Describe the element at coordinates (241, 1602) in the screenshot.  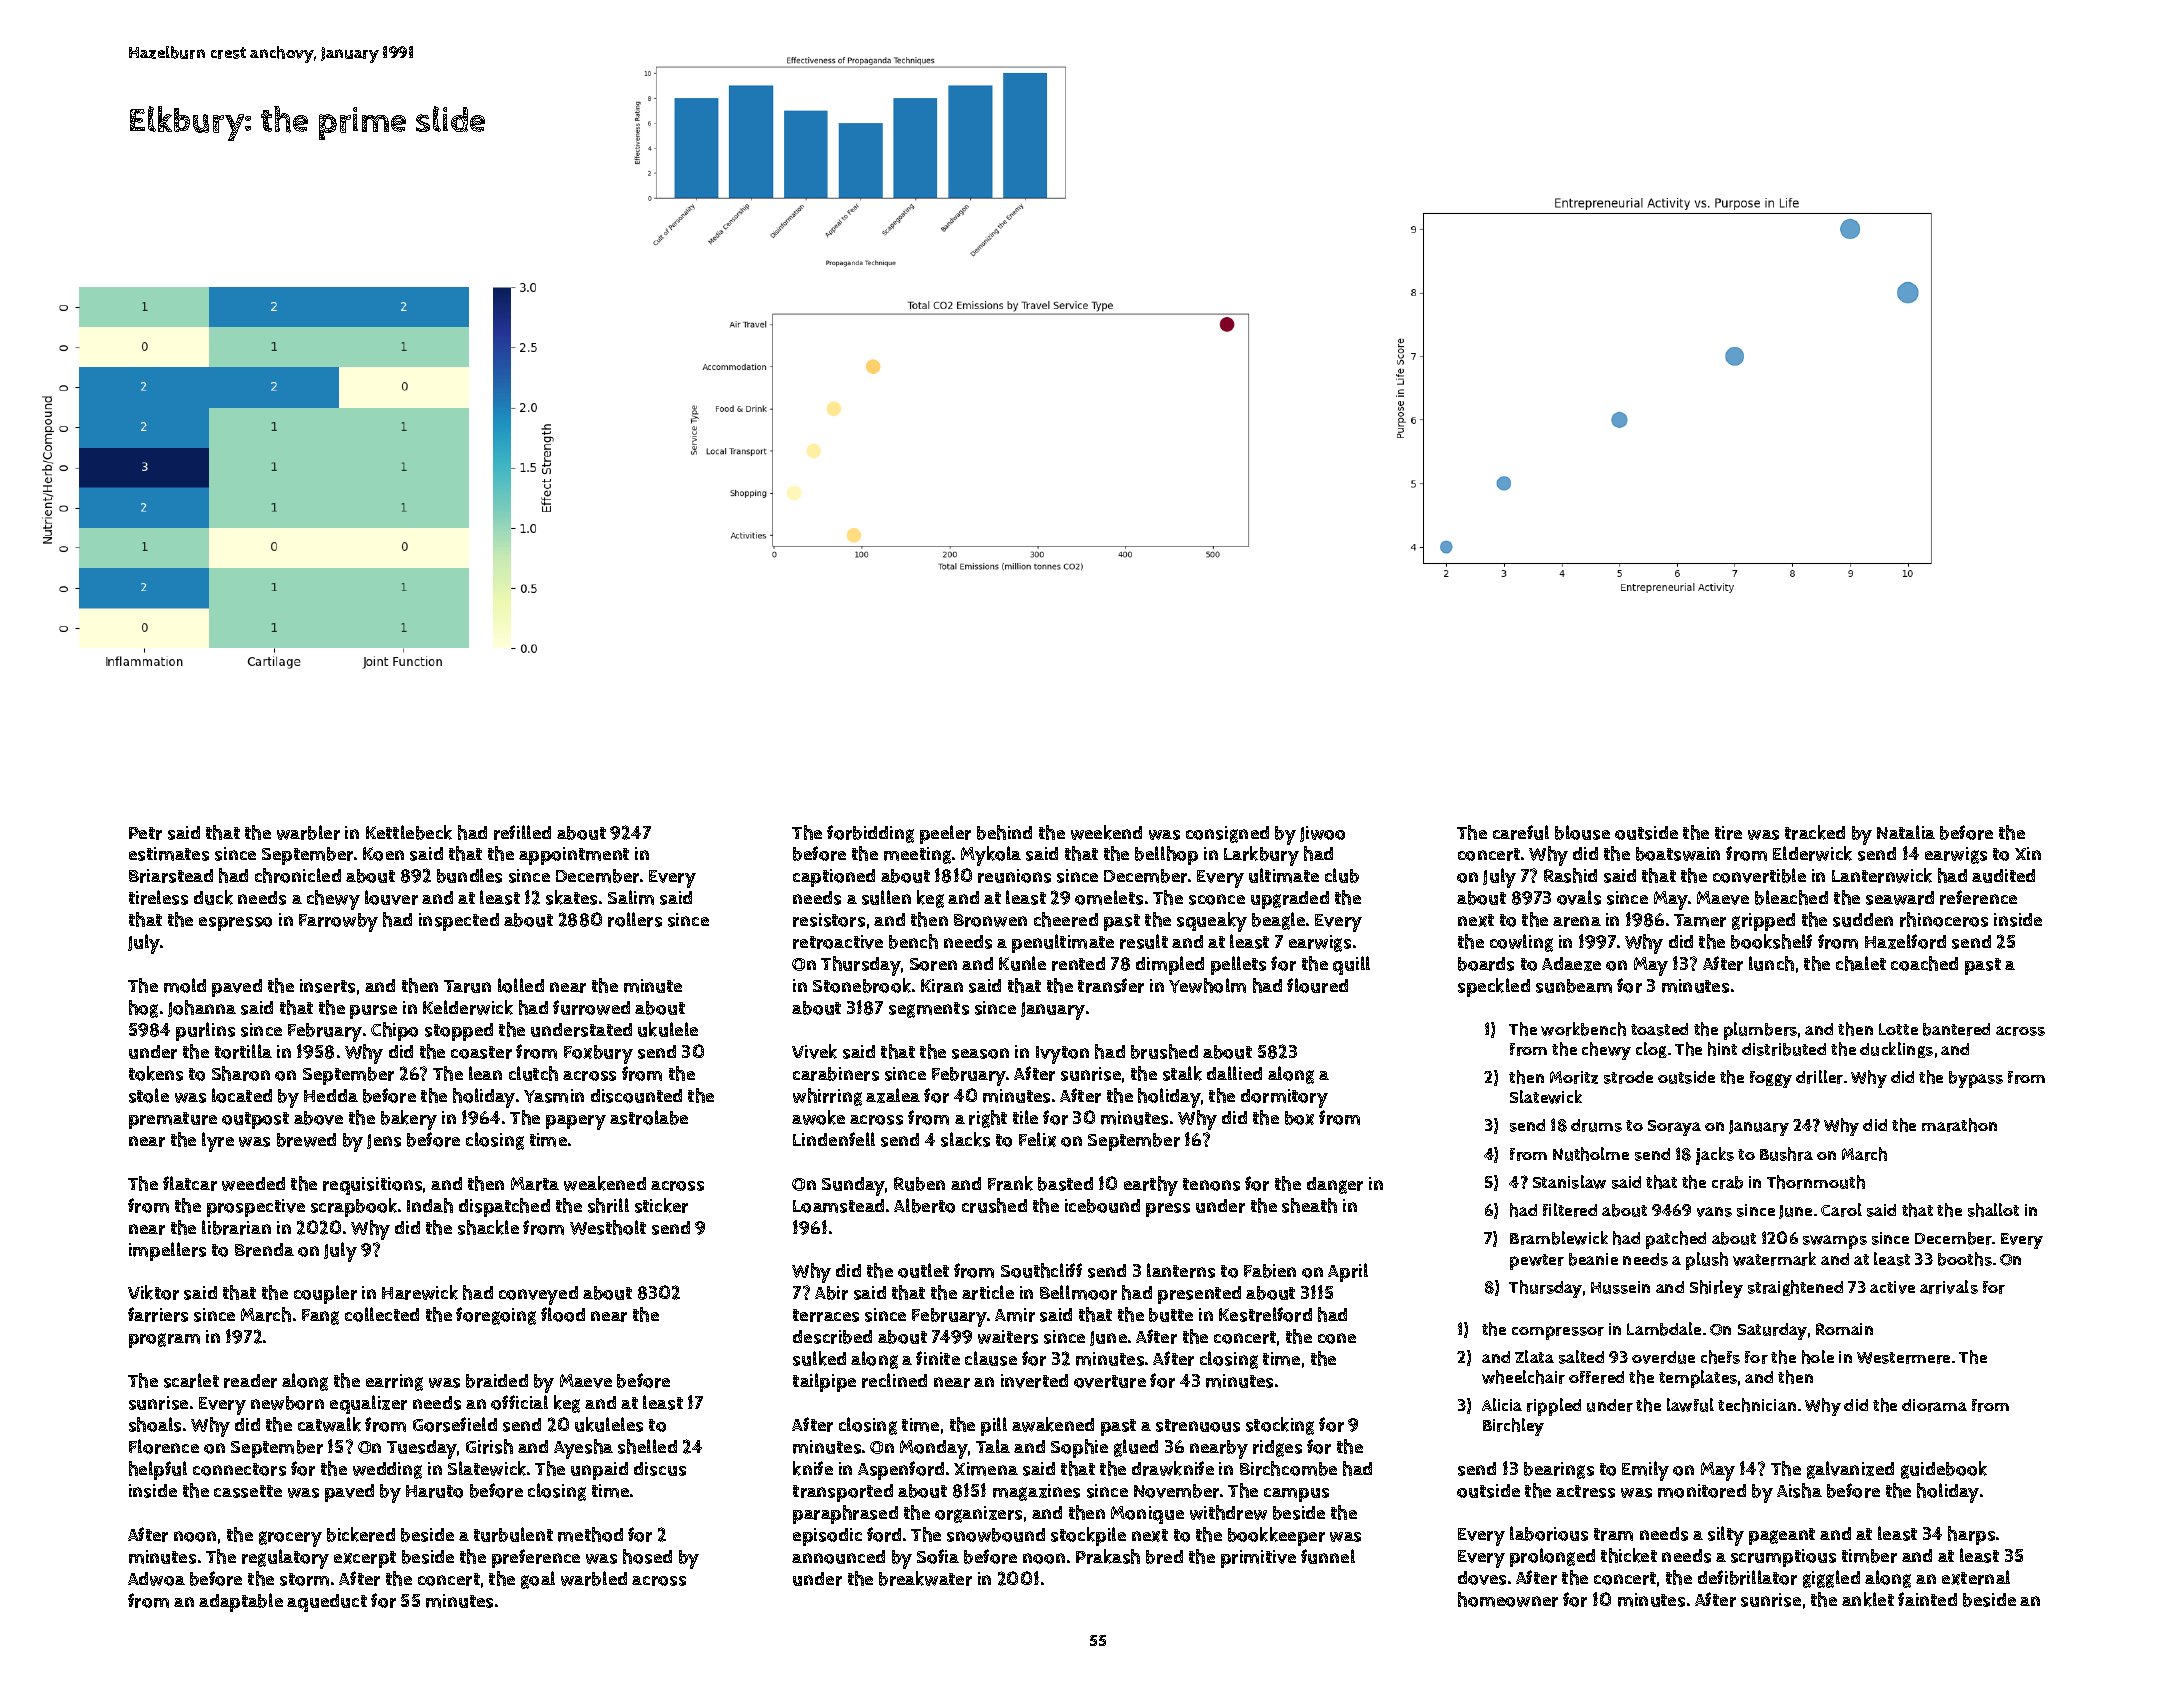
I see `adaptable` at that location.
